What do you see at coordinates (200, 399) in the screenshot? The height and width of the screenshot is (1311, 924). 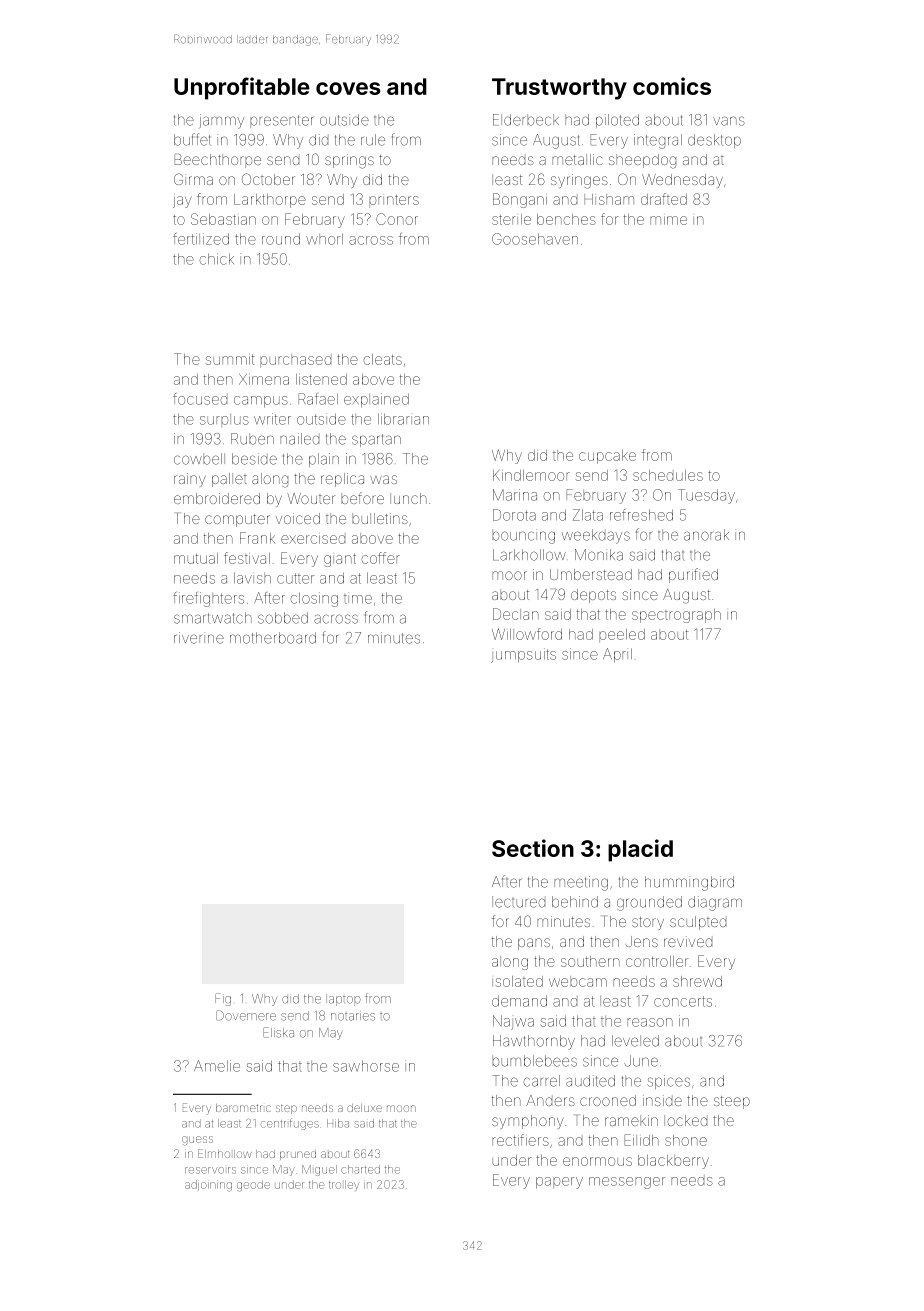 I see `focused` at bounding box center [200, 399].
